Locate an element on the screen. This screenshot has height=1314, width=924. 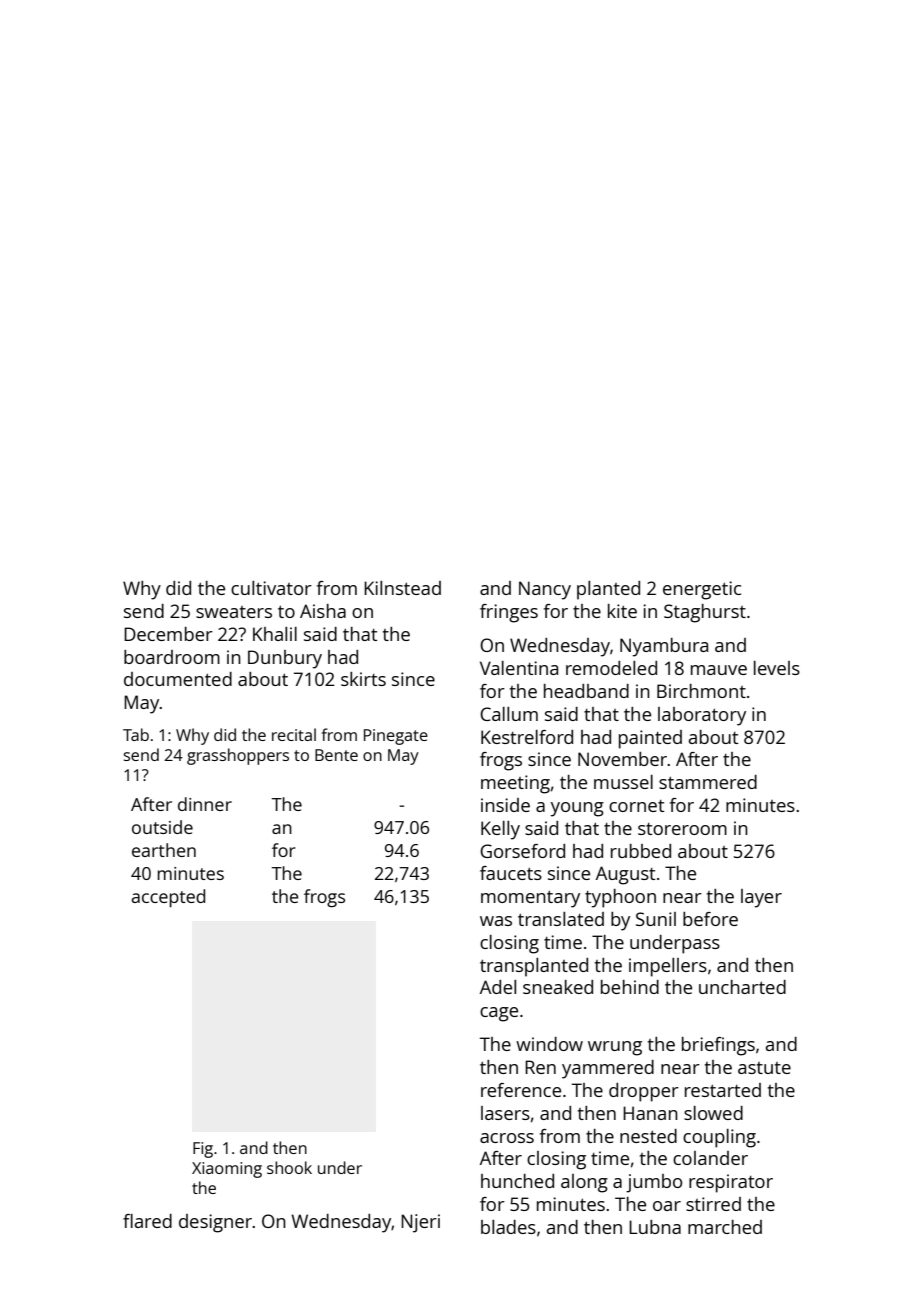
Fig is located at coordinates (203, 1150).
